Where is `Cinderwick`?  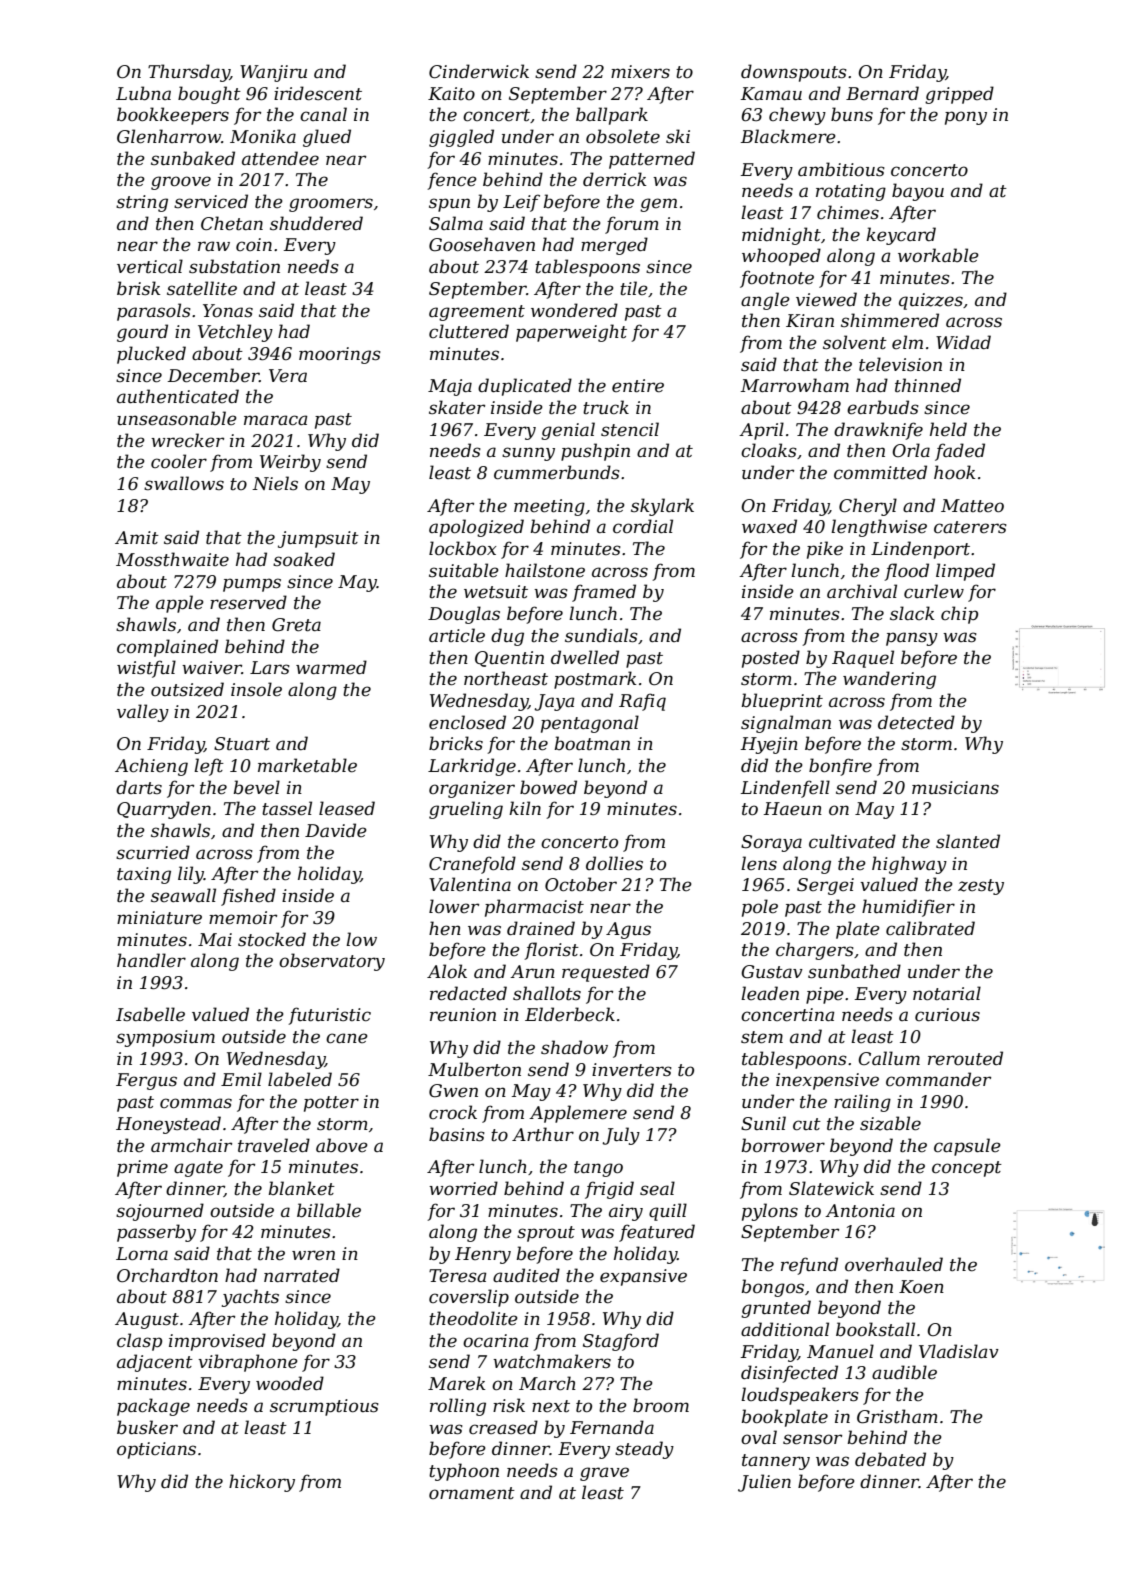
Cinderwick is located at coordinates (479, 71).
